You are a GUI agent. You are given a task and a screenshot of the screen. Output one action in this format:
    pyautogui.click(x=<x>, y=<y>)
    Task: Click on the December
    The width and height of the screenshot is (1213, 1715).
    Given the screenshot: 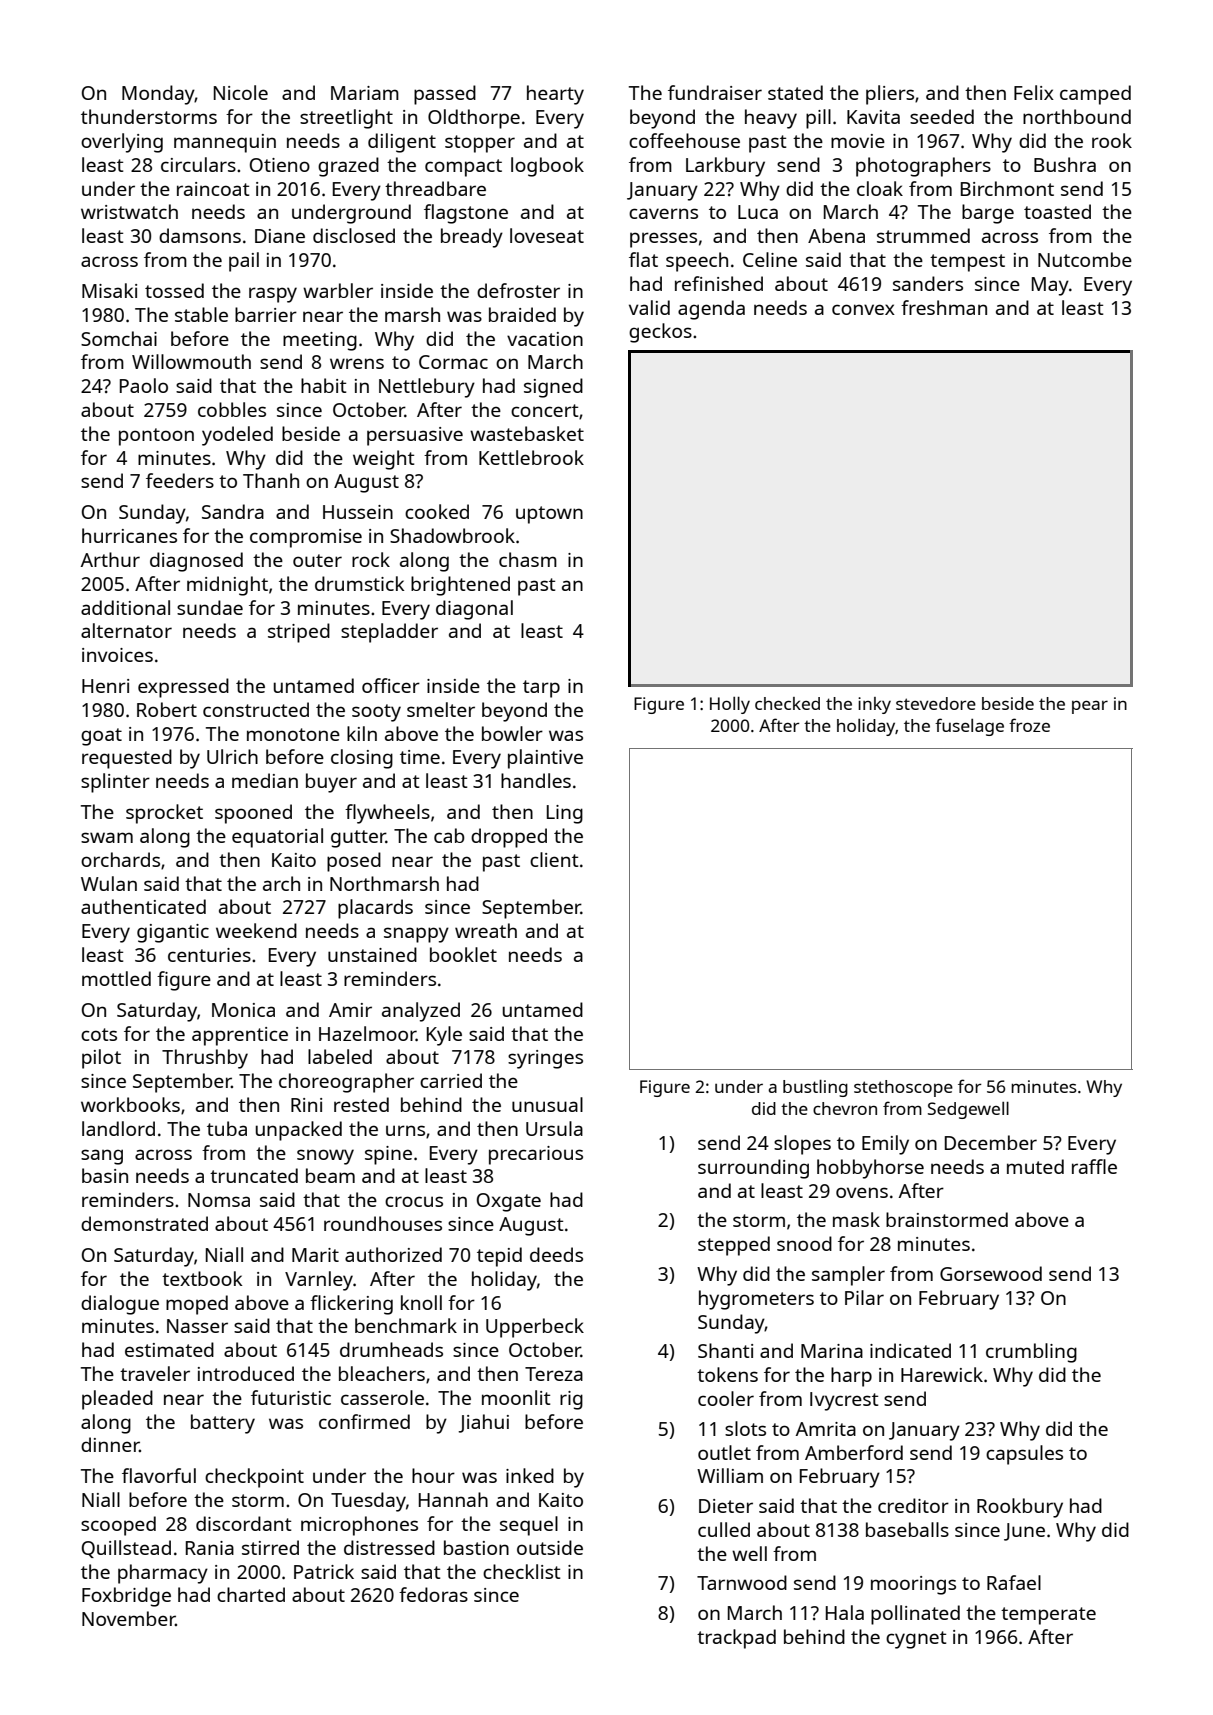 What is the action you would take?
    pyautogui.click(x=991, y=1142)
